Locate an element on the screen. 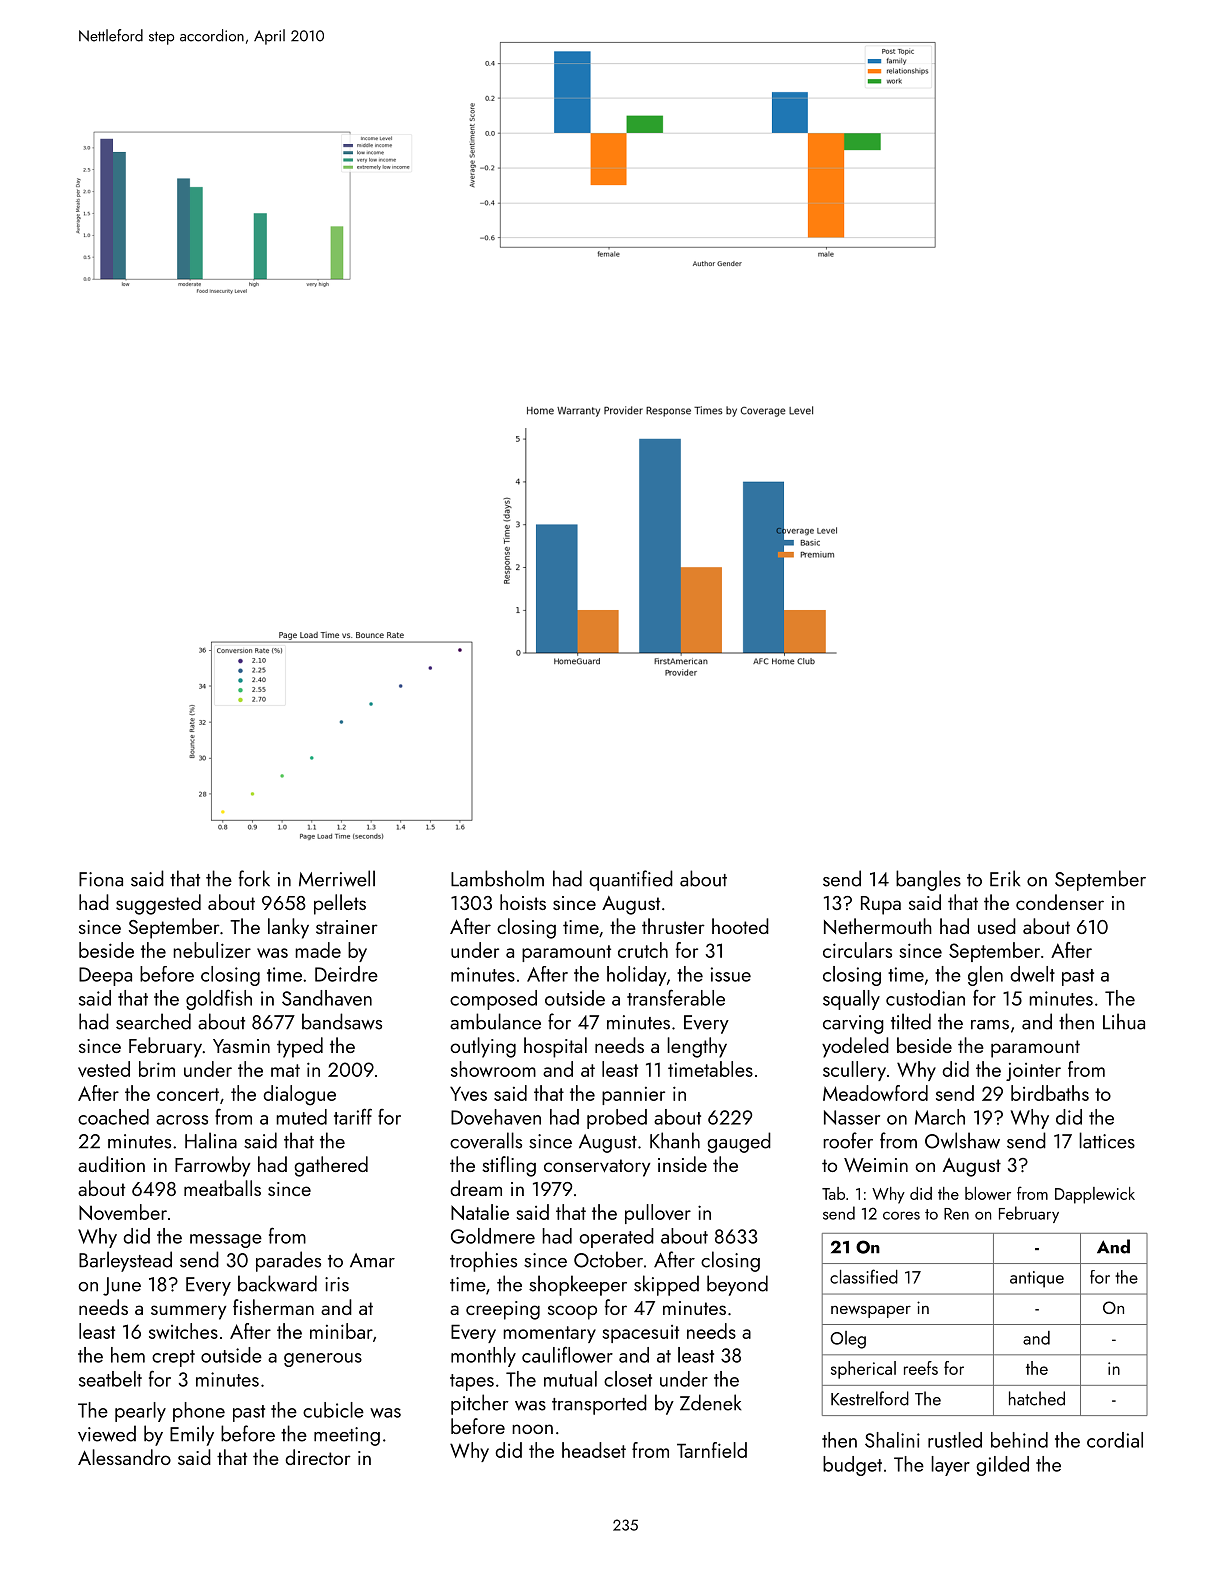  hatched is located at coordinates (1037, 1398).
